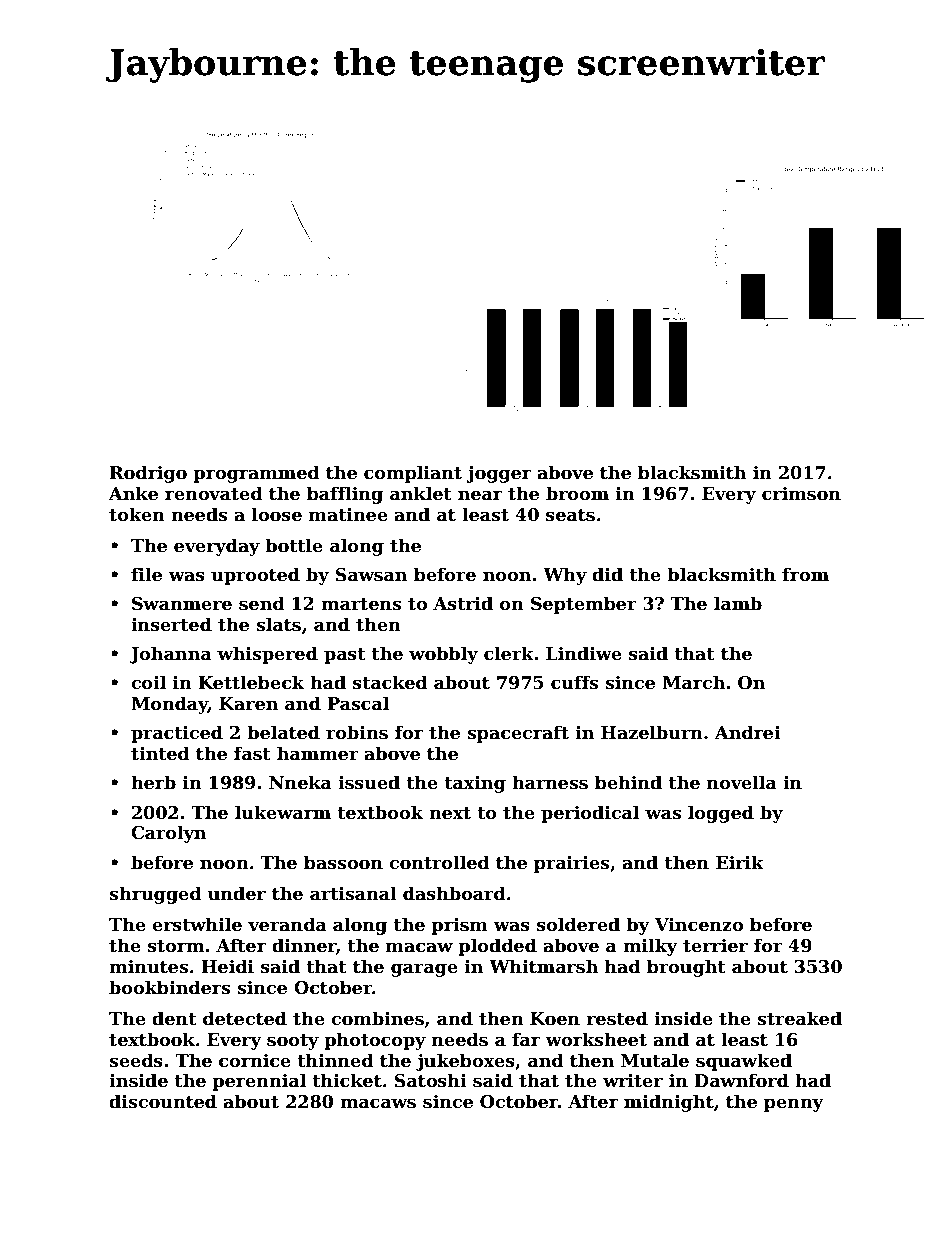 Image resolution: width=952 pixels, height=1233 pixels. I want to click on controlled, so click(439, 862).
